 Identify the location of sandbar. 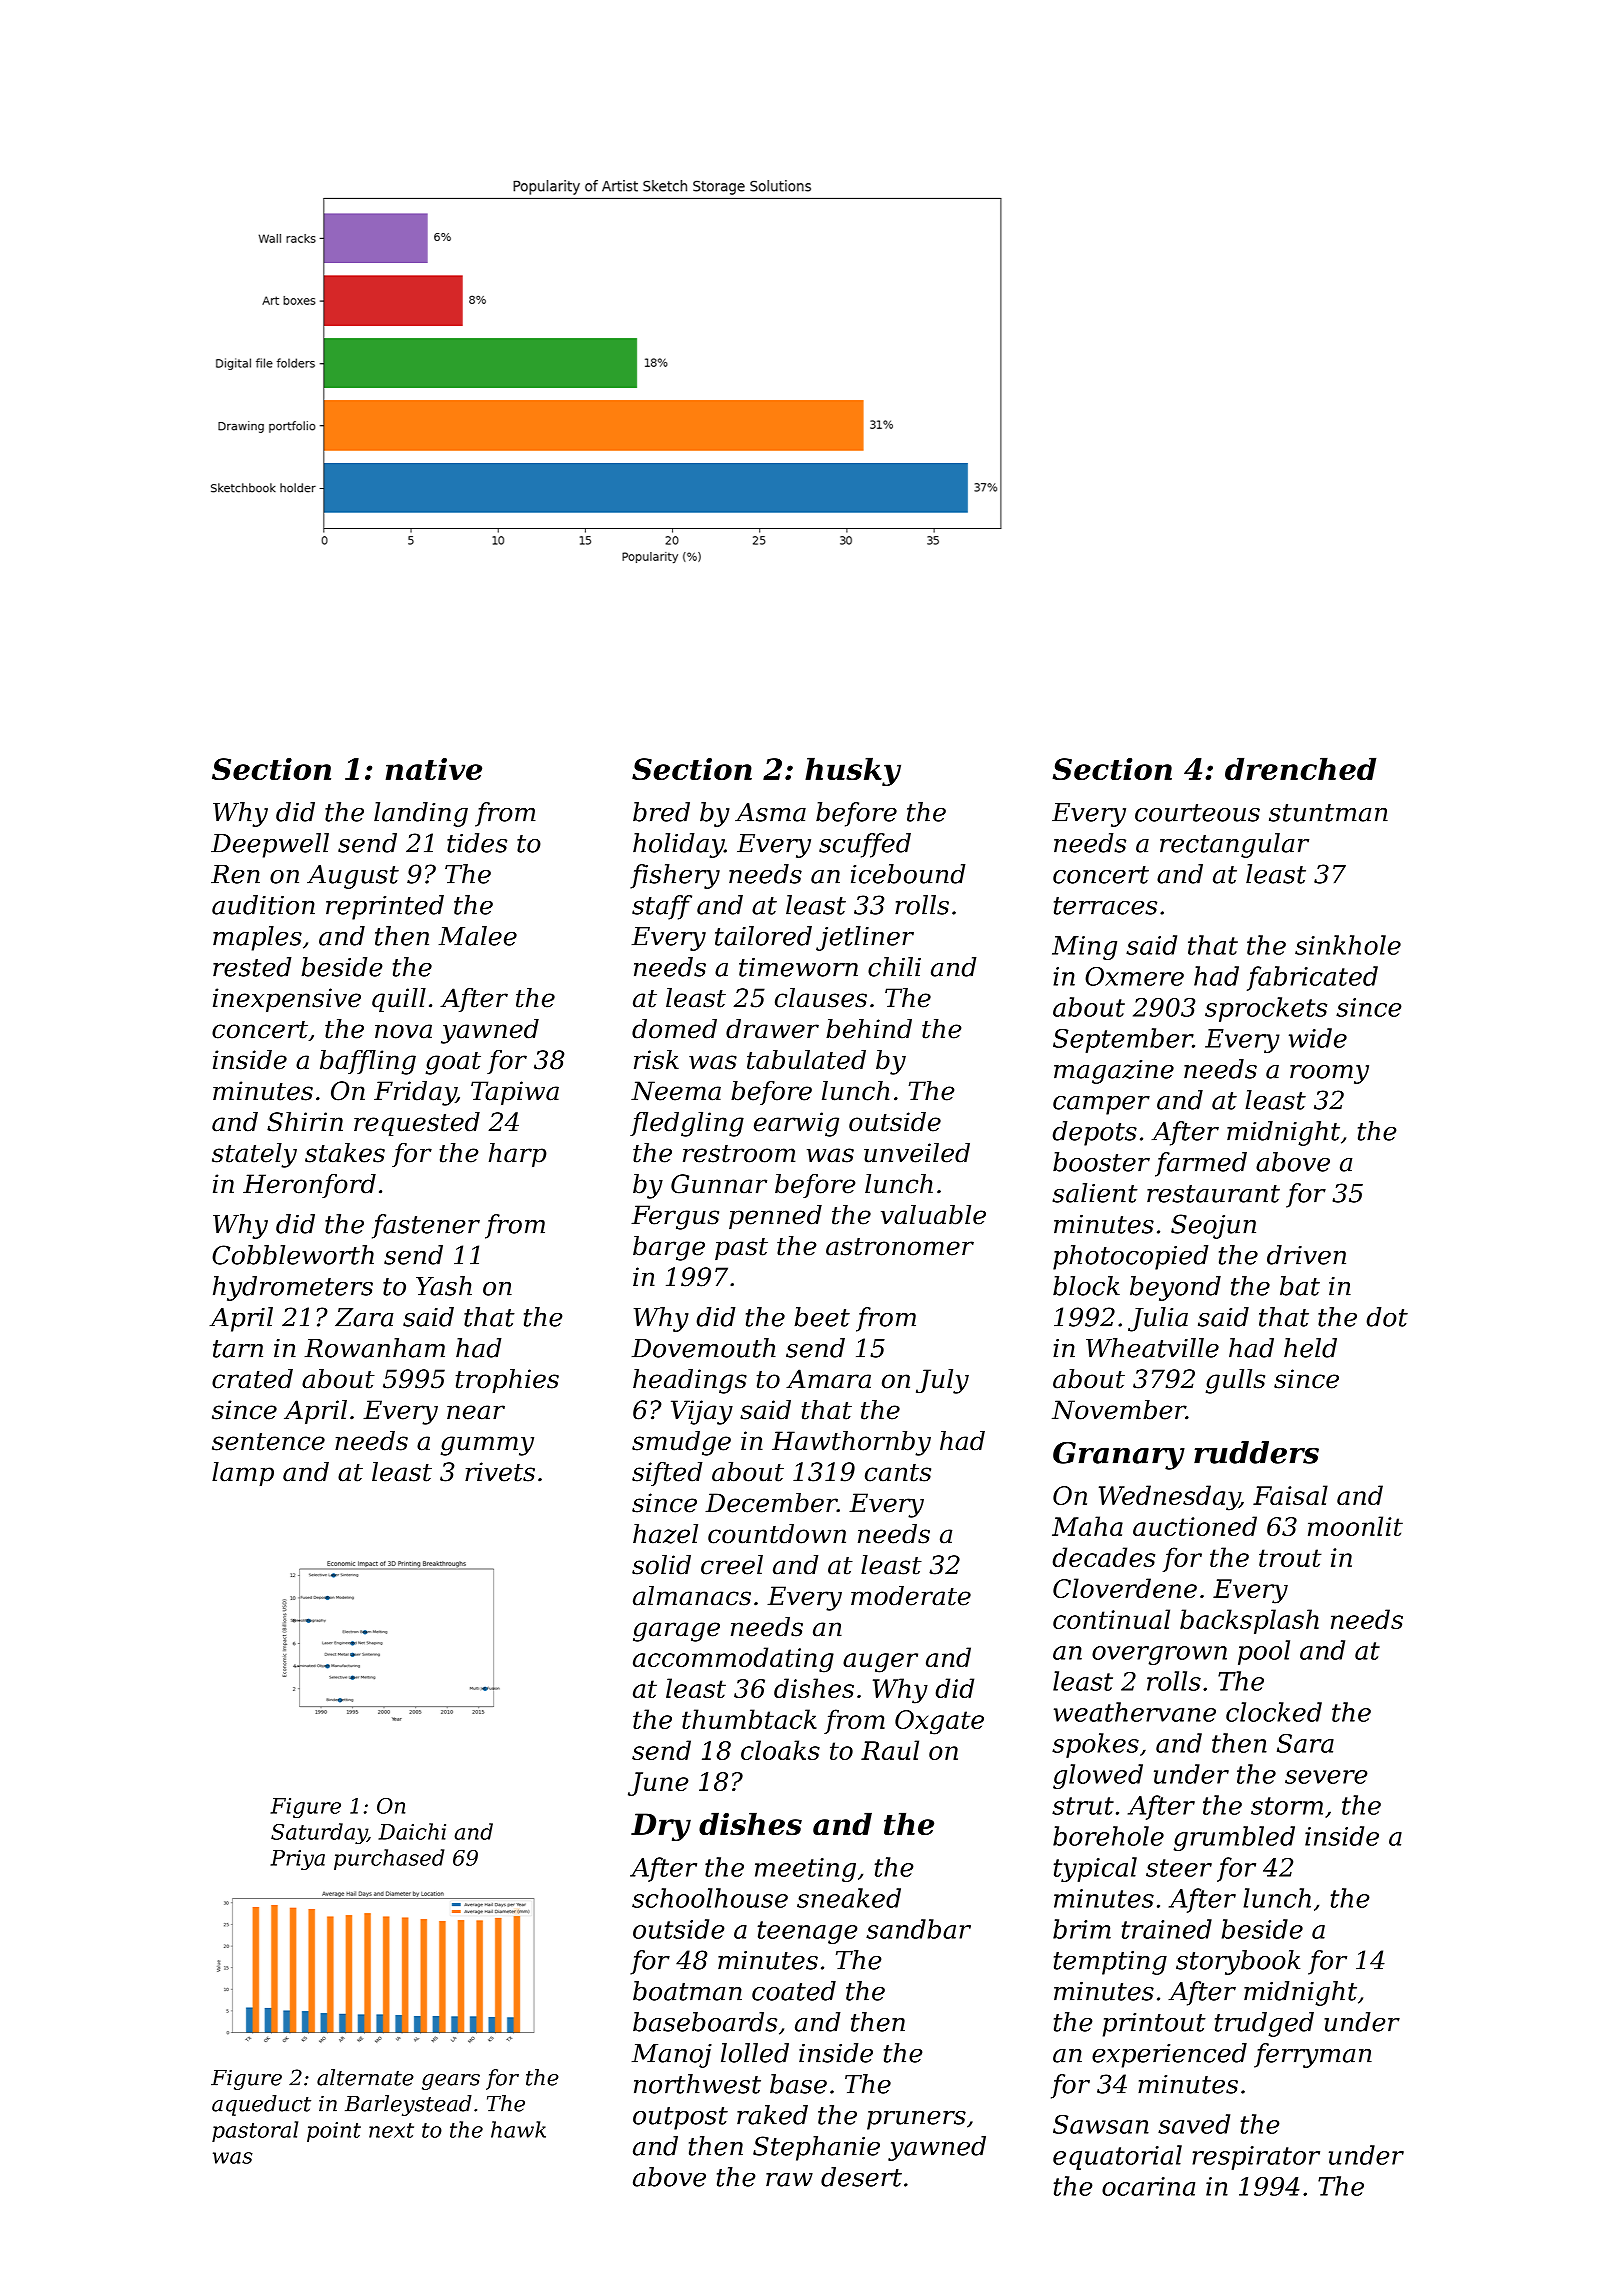
(918, 1929).
